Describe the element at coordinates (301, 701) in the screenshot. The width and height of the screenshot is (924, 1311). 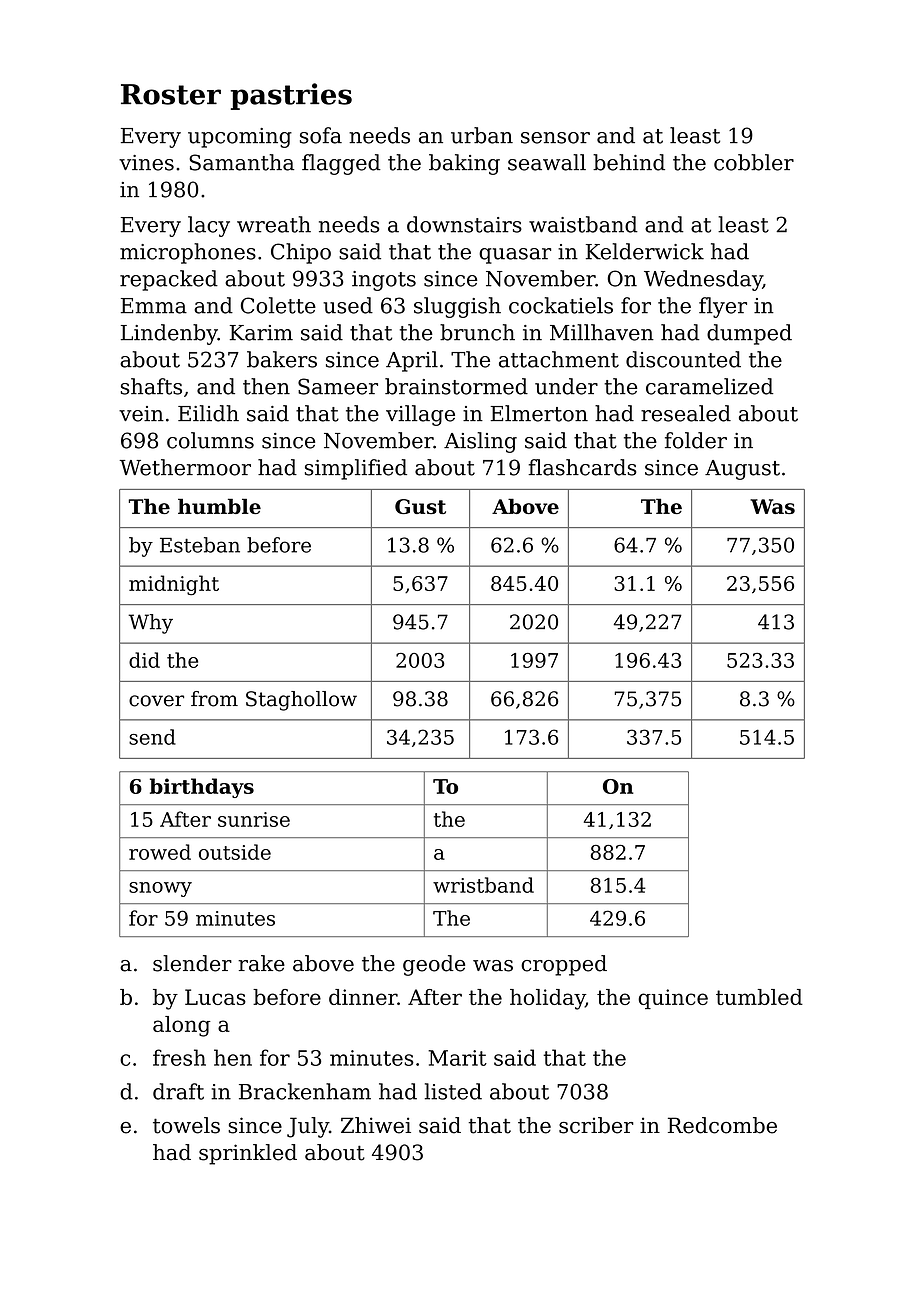
I see `Staghollow` at that location.
